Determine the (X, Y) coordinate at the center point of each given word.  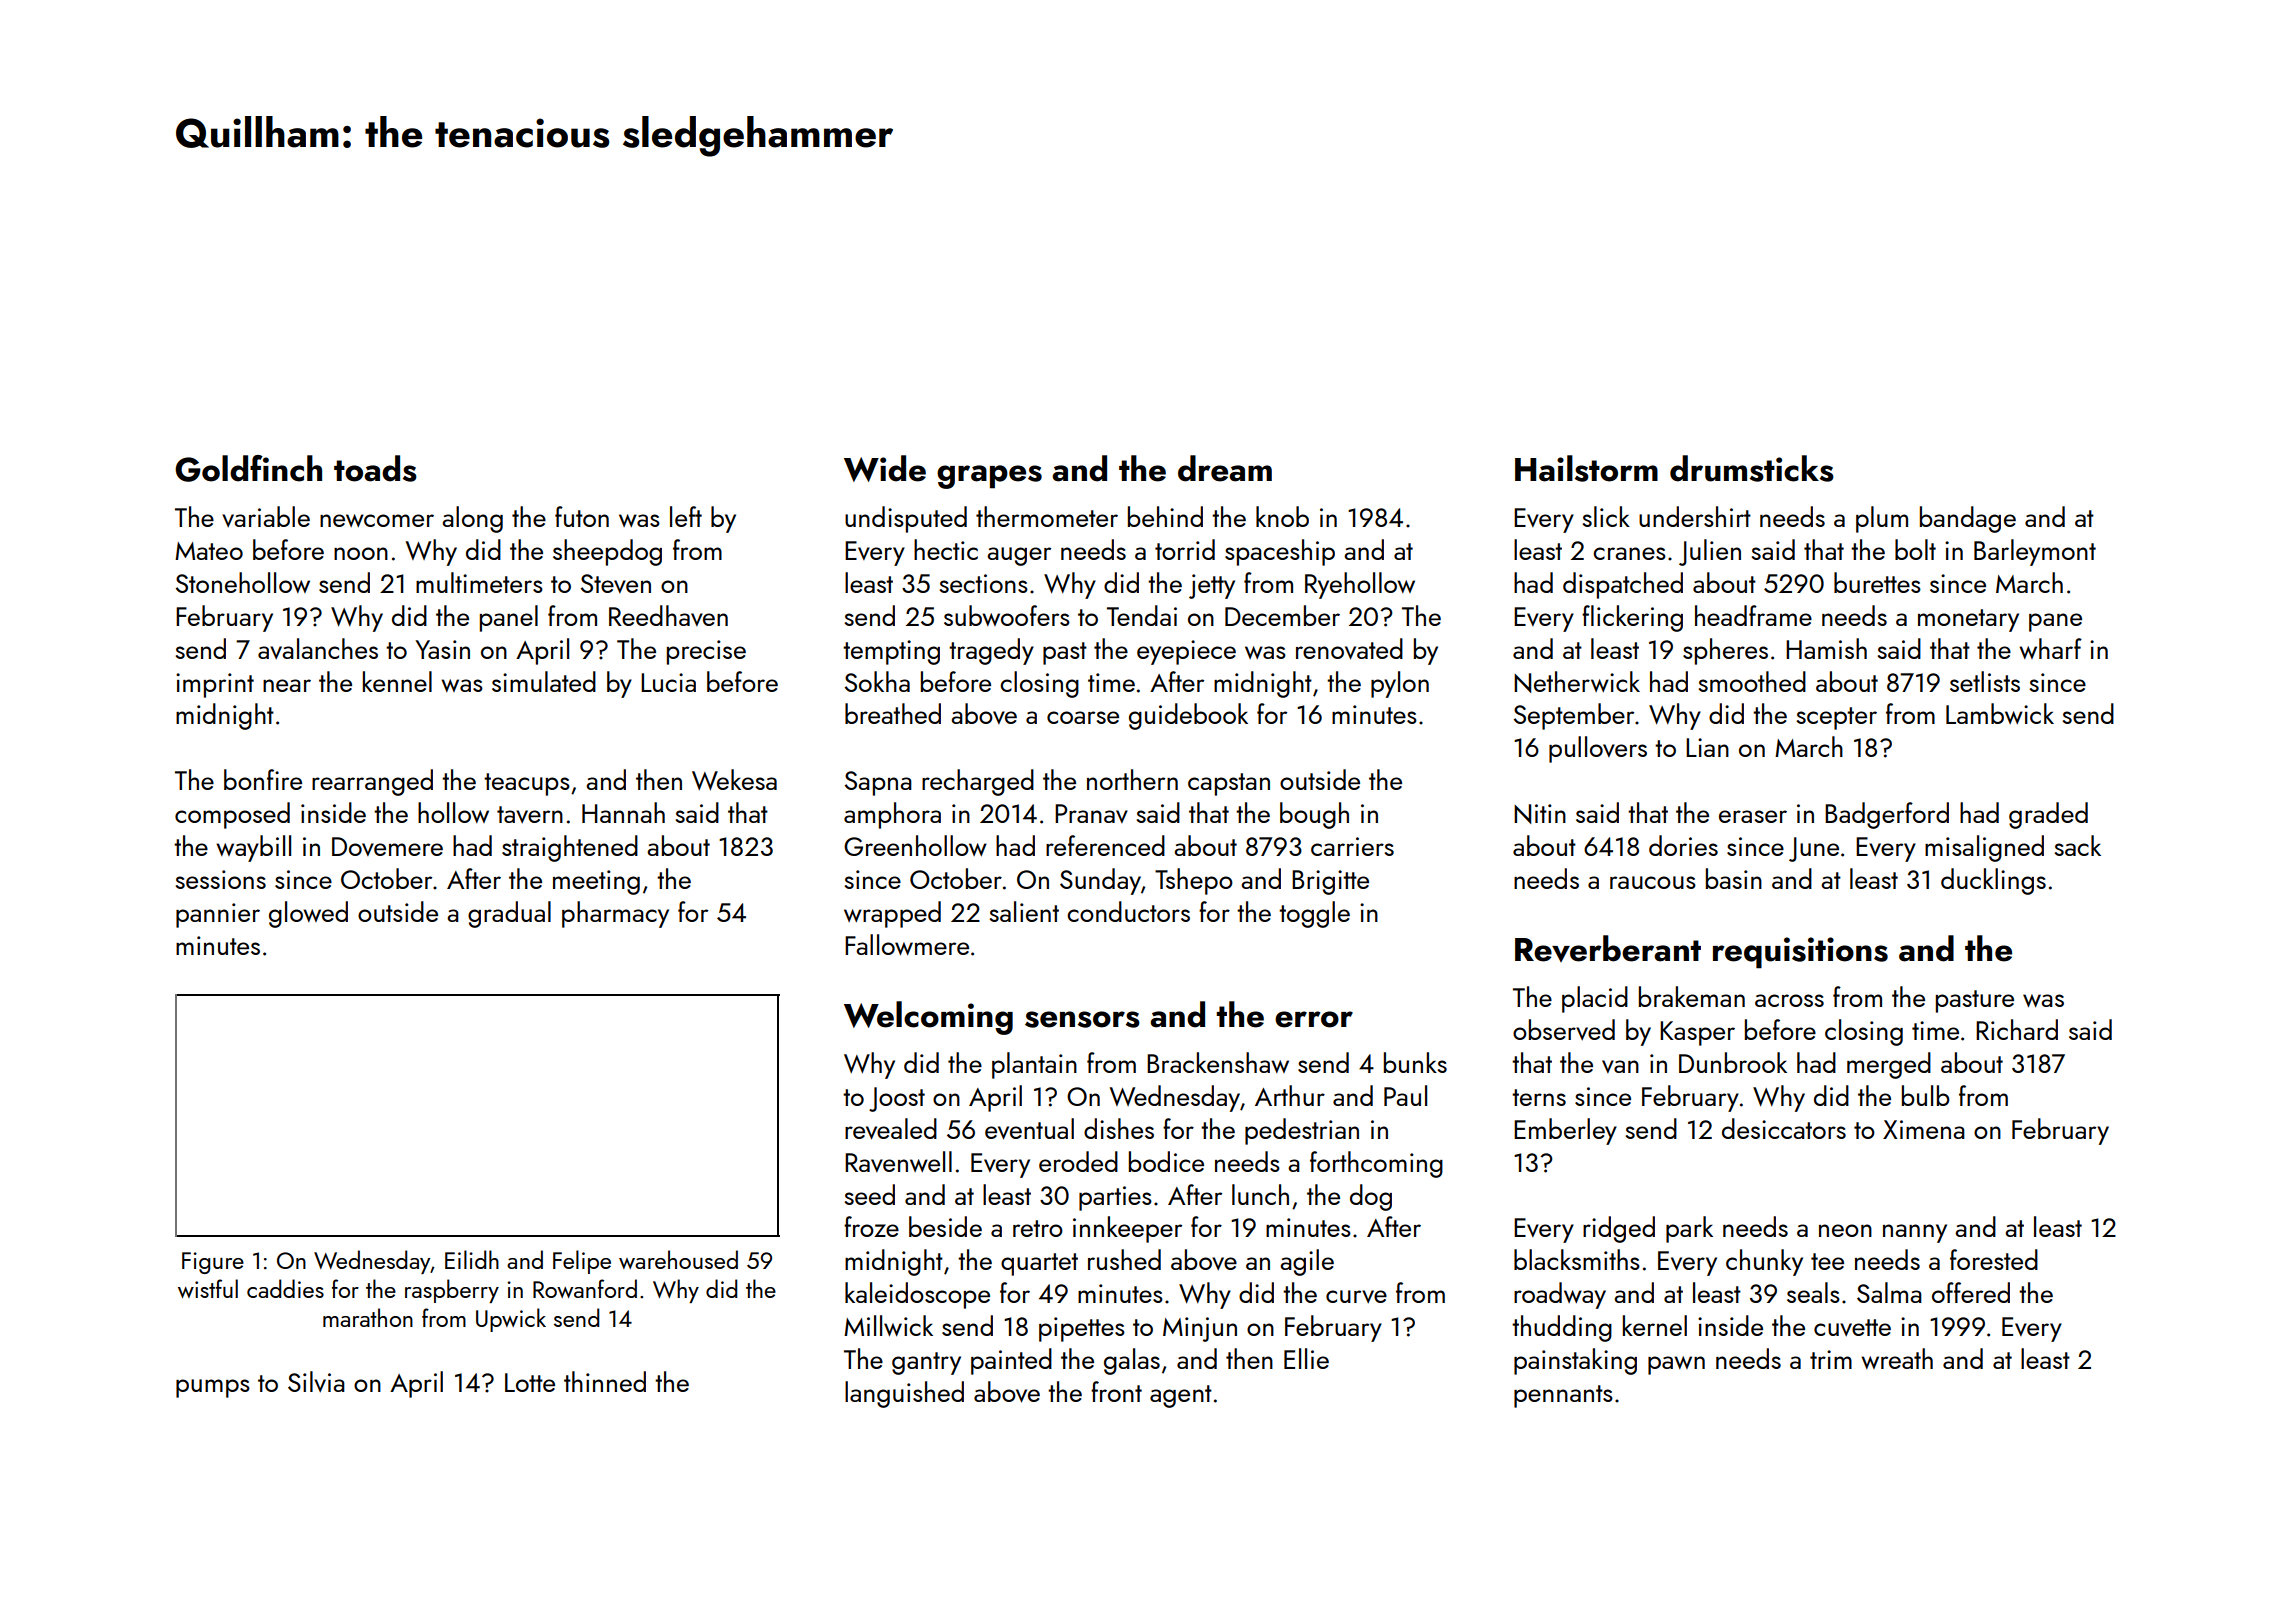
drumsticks (1752, 468)
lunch (1260, 1194)
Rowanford (585, 1288)
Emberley (1565, 1131)
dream (1225, 468)
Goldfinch (248, 468)
